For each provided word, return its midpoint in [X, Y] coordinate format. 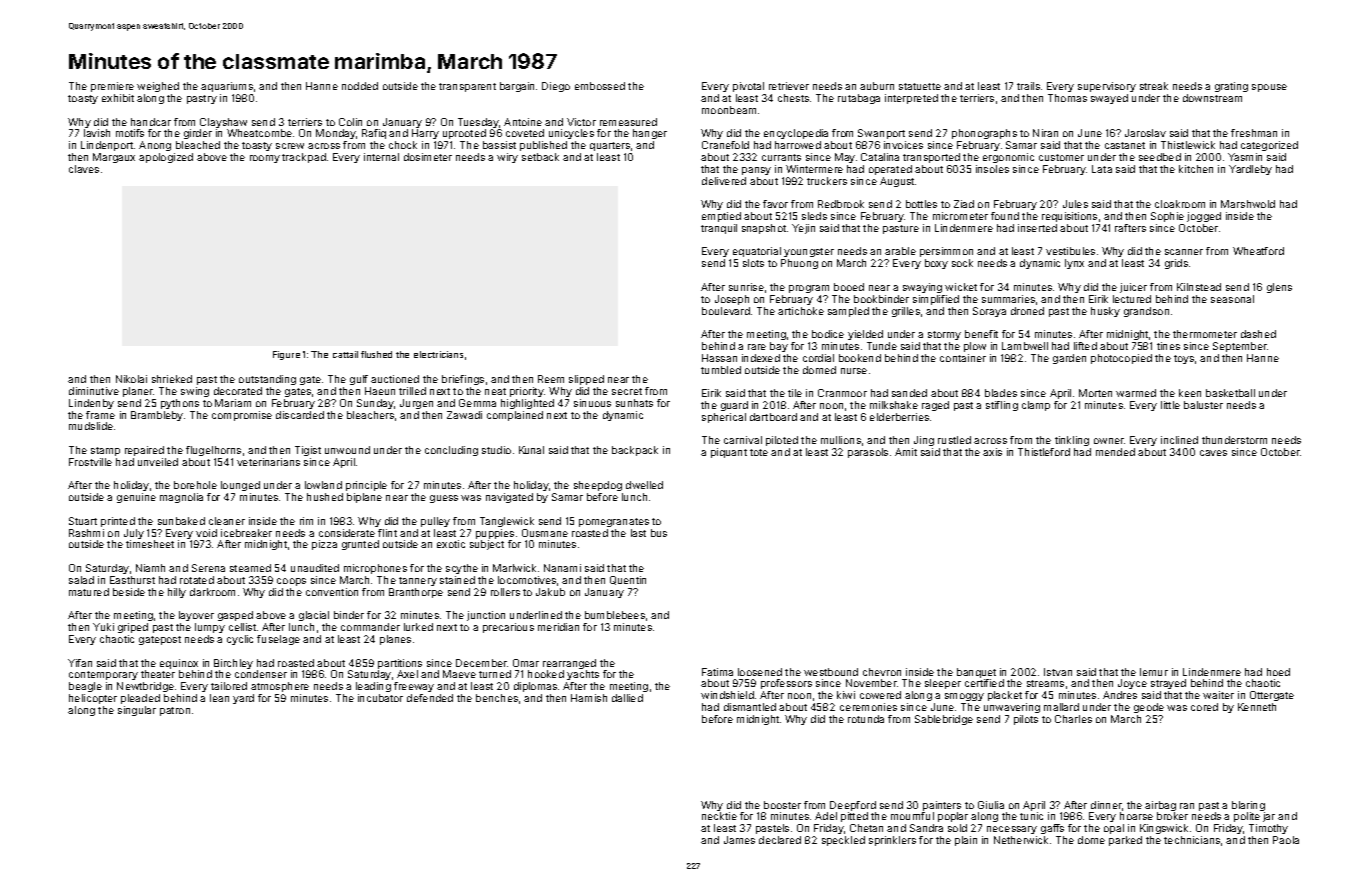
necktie [719, 816]
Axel [407, 674]
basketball [1230, 393]
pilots [1026, 720]
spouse [1269, 88]
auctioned [395, 379]
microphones [375, 569]
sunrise [746, 287]
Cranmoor [842, 393]
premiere [112, 87]
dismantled [750, 707]
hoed [1278, 672]
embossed [600, 86]
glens [1279, 288]
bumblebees [615, 615]
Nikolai [131, 379]
